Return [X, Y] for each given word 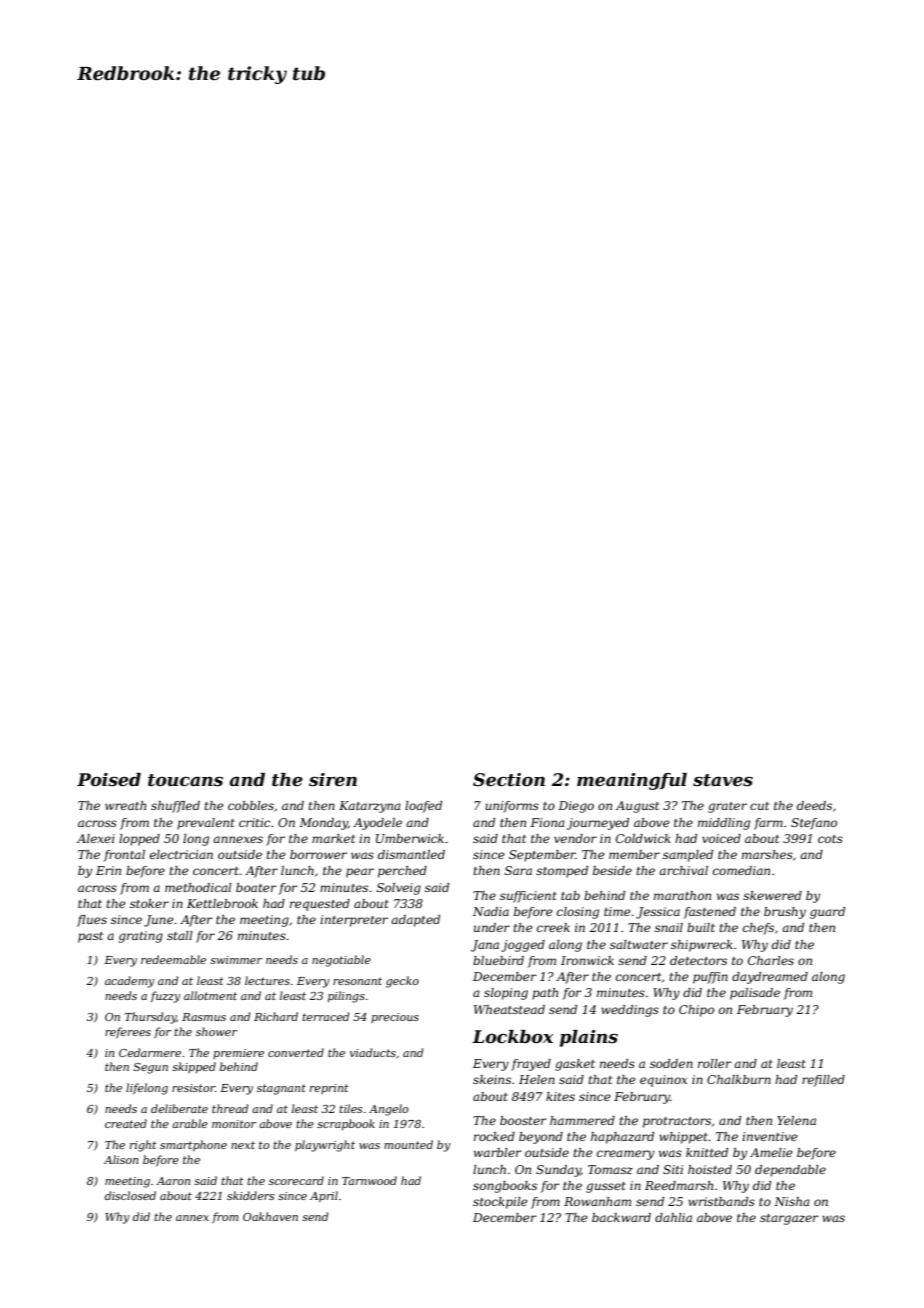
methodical [198, 887]
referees [128, 1032]
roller [715, 1063]
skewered [772, 895]
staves [723, 780]
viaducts [373, 1052]
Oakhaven [270, 1216]
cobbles [251, 805]
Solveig [399, 889]
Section [509, 780]
